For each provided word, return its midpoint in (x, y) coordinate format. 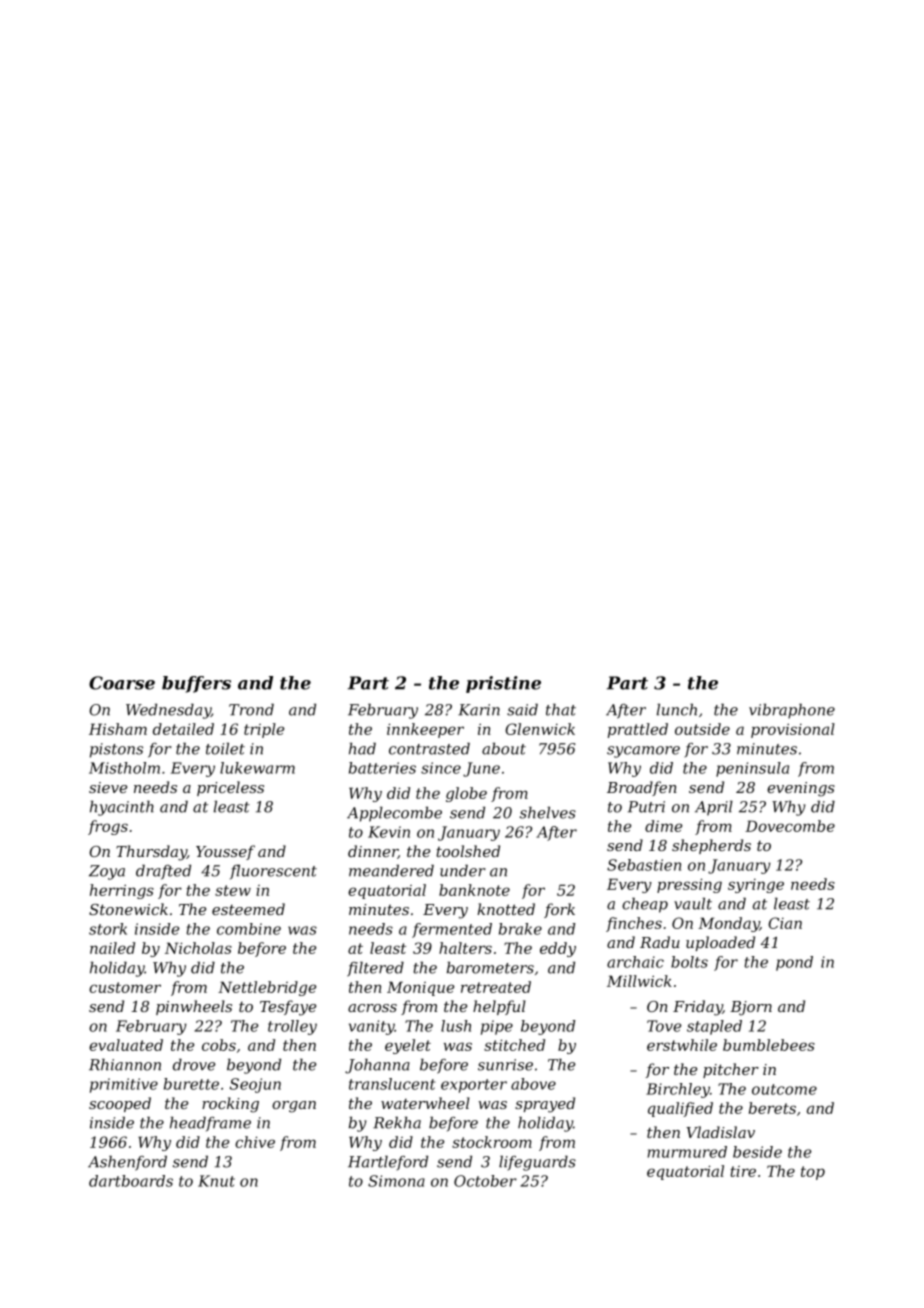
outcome (784, 1089)
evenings (801, 789)
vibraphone (792, 711)
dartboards (131, 1181)
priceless (230, 788)
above (533, 1084)
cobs (219, 1045)
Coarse (122, 683)
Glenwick (540, 729)
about (504, 748)
